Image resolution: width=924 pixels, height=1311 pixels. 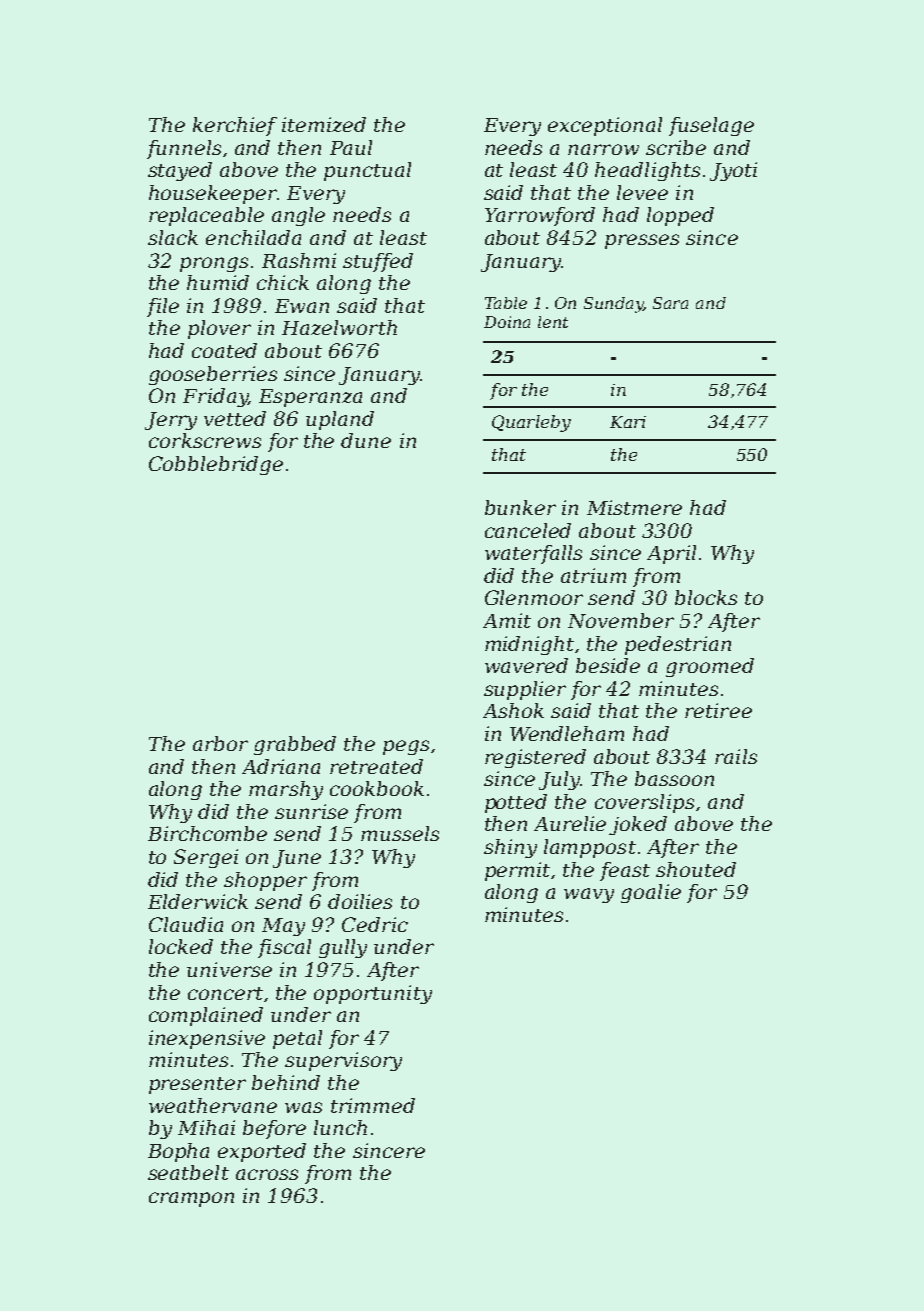 What do you see at coordinates (343, 948) in the page?
I see `gully` at bounding box center [343, 948].
